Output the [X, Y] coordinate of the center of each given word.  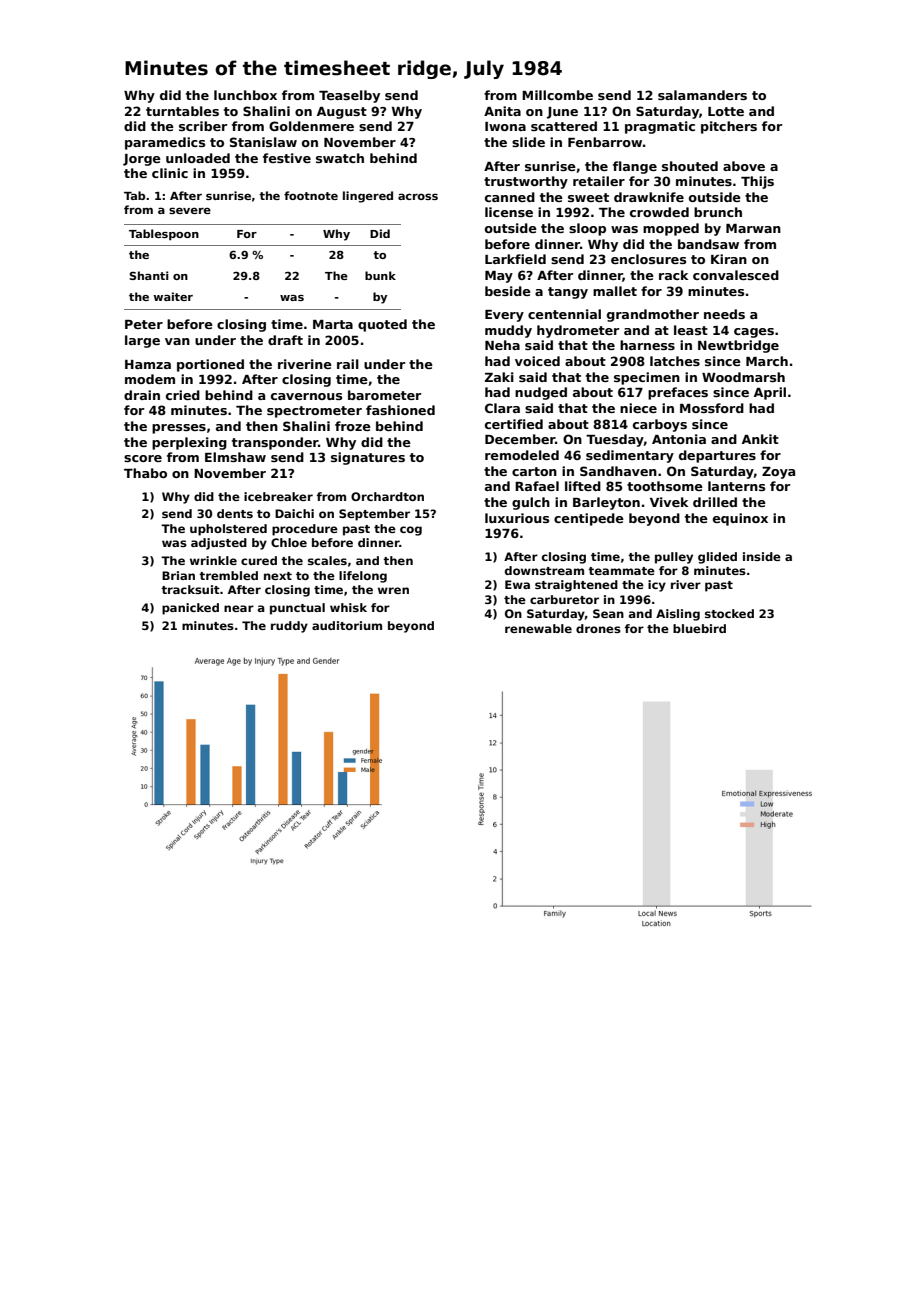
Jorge [142, 160]
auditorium [347, 625]
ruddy [289, 627]
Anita [502, 111]
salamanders [702, 95]
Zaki [499, 377]
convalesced [736, 275]
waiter [173, 296]
